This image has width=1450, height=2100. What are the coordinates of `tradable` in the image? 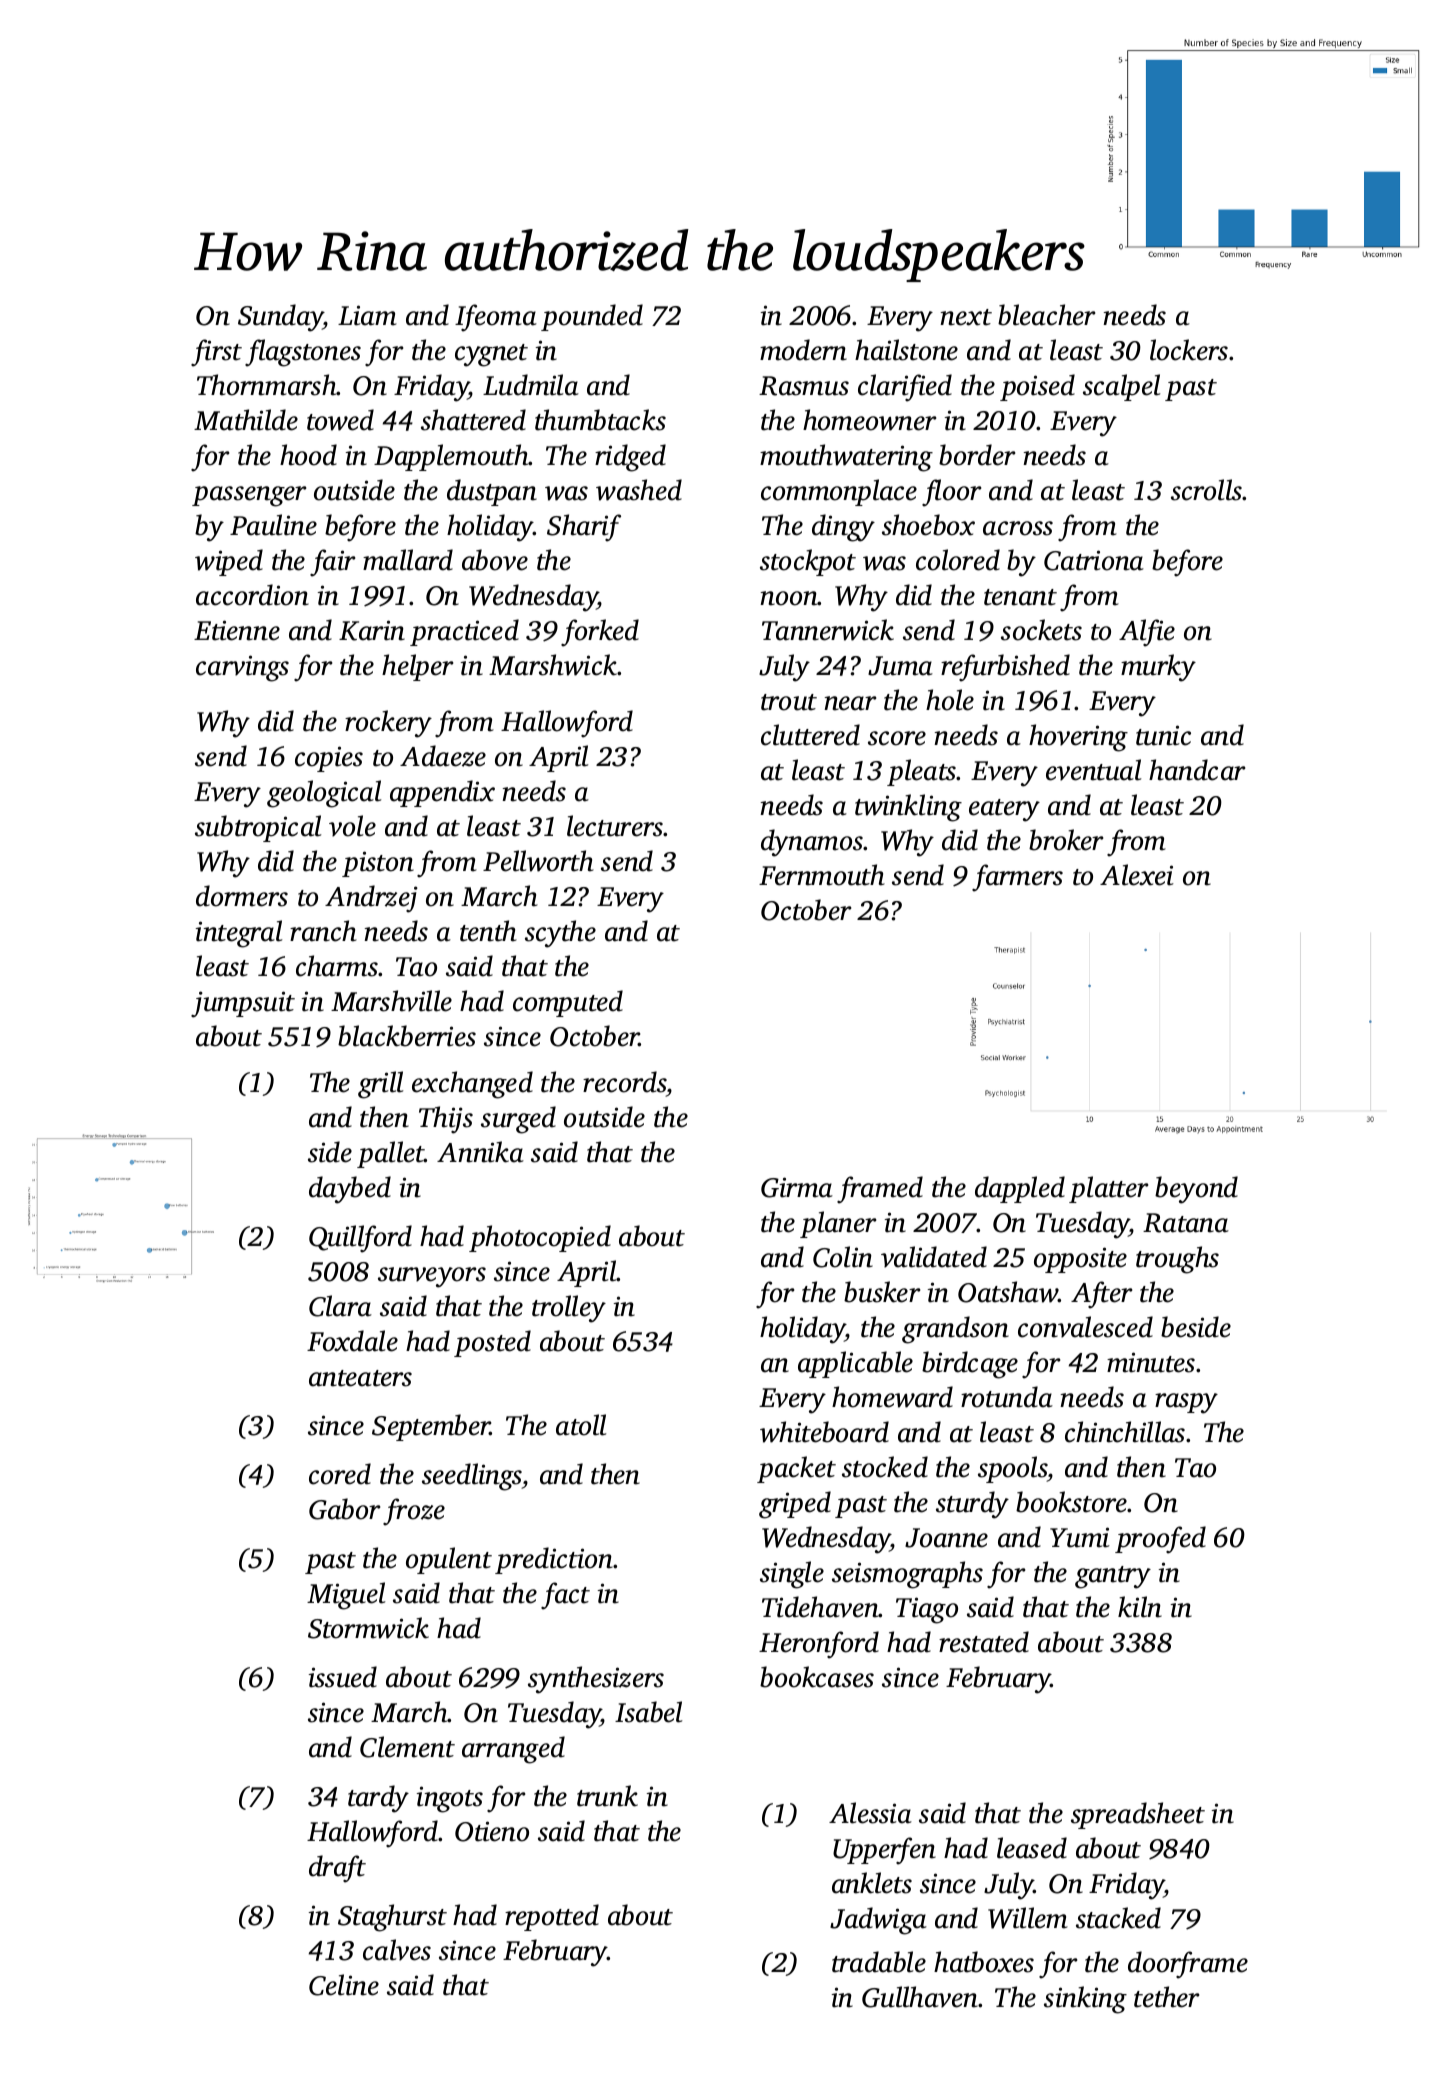 It's located at (879, 1962).
